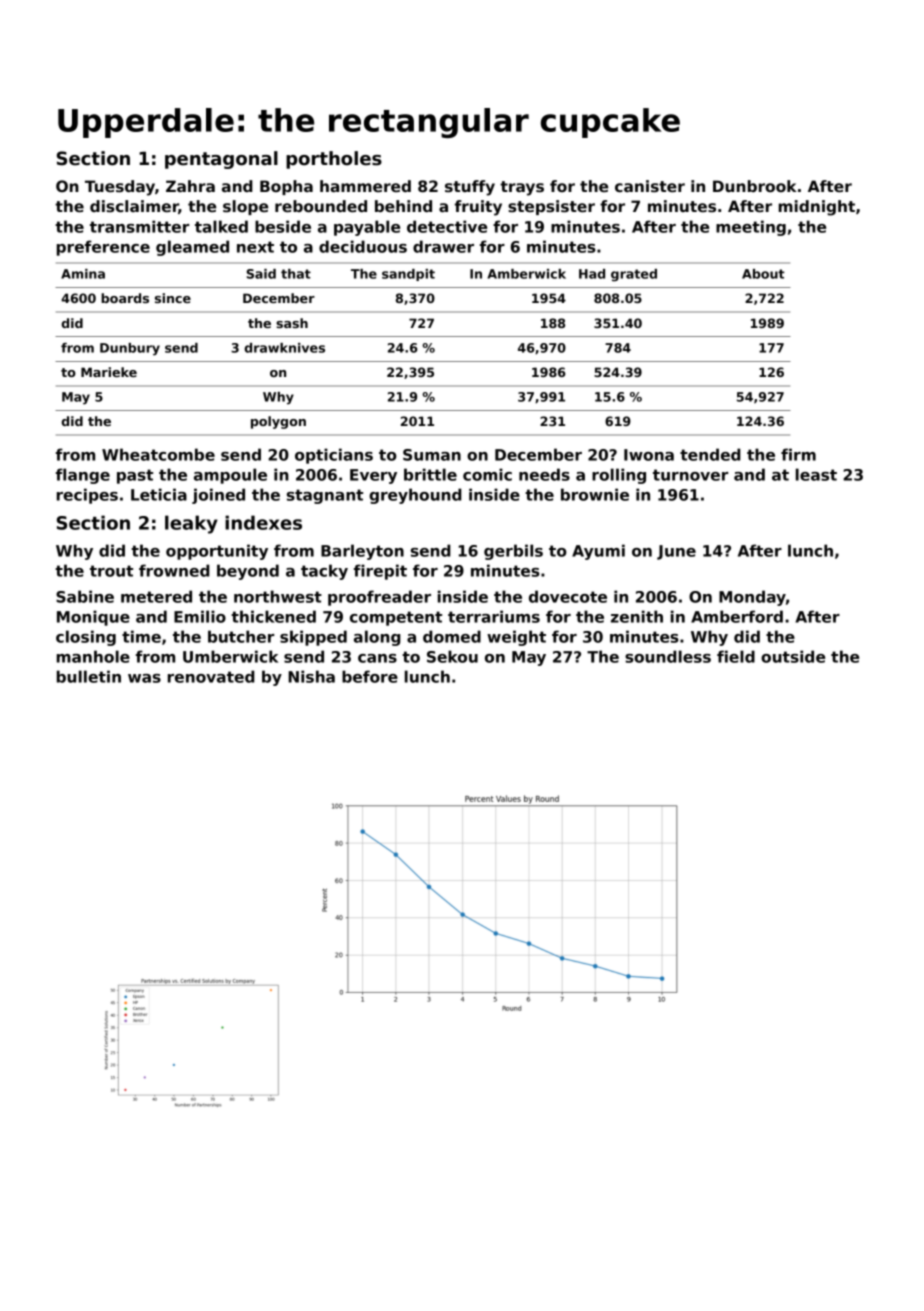 This image has height=1311, width=924. What do you see at coordinates (130, 349) in the image?
I see `Dunbury` at bounding box center [130, 349].
